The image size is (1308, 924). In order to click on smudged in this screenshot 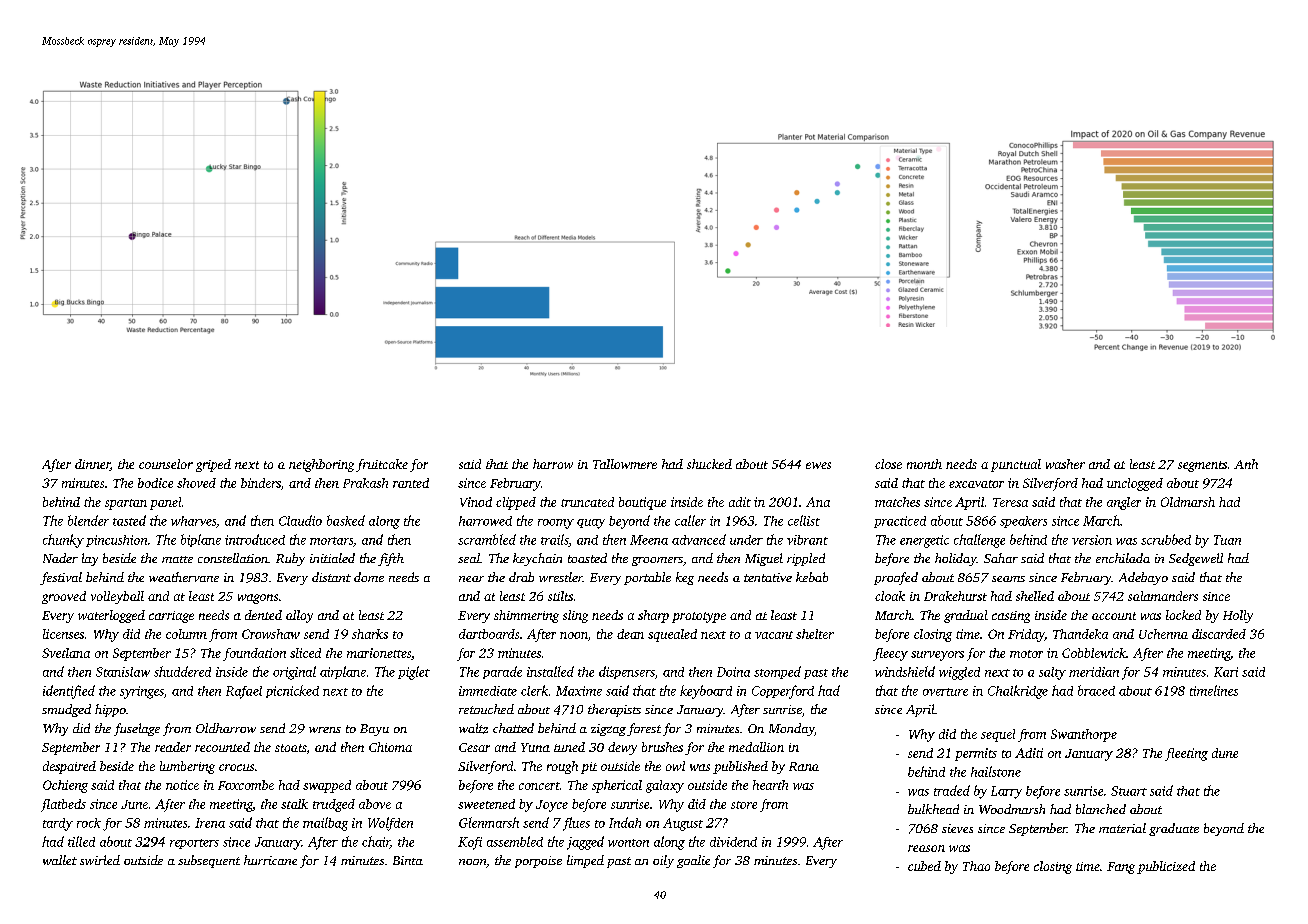, I will do `click(66, 710)`.
